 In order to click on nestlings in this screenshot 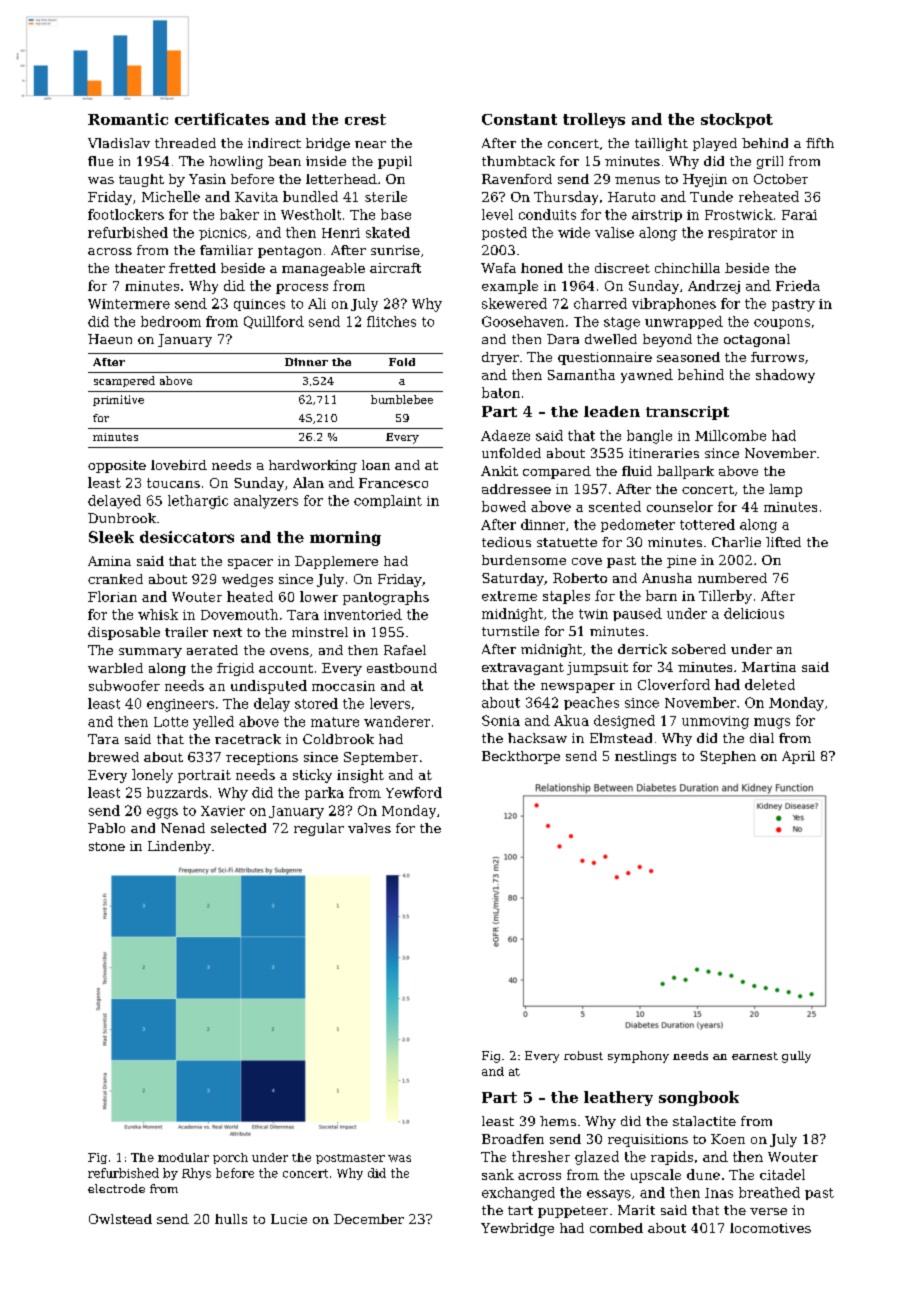, I will do `click(645, 757)`.
